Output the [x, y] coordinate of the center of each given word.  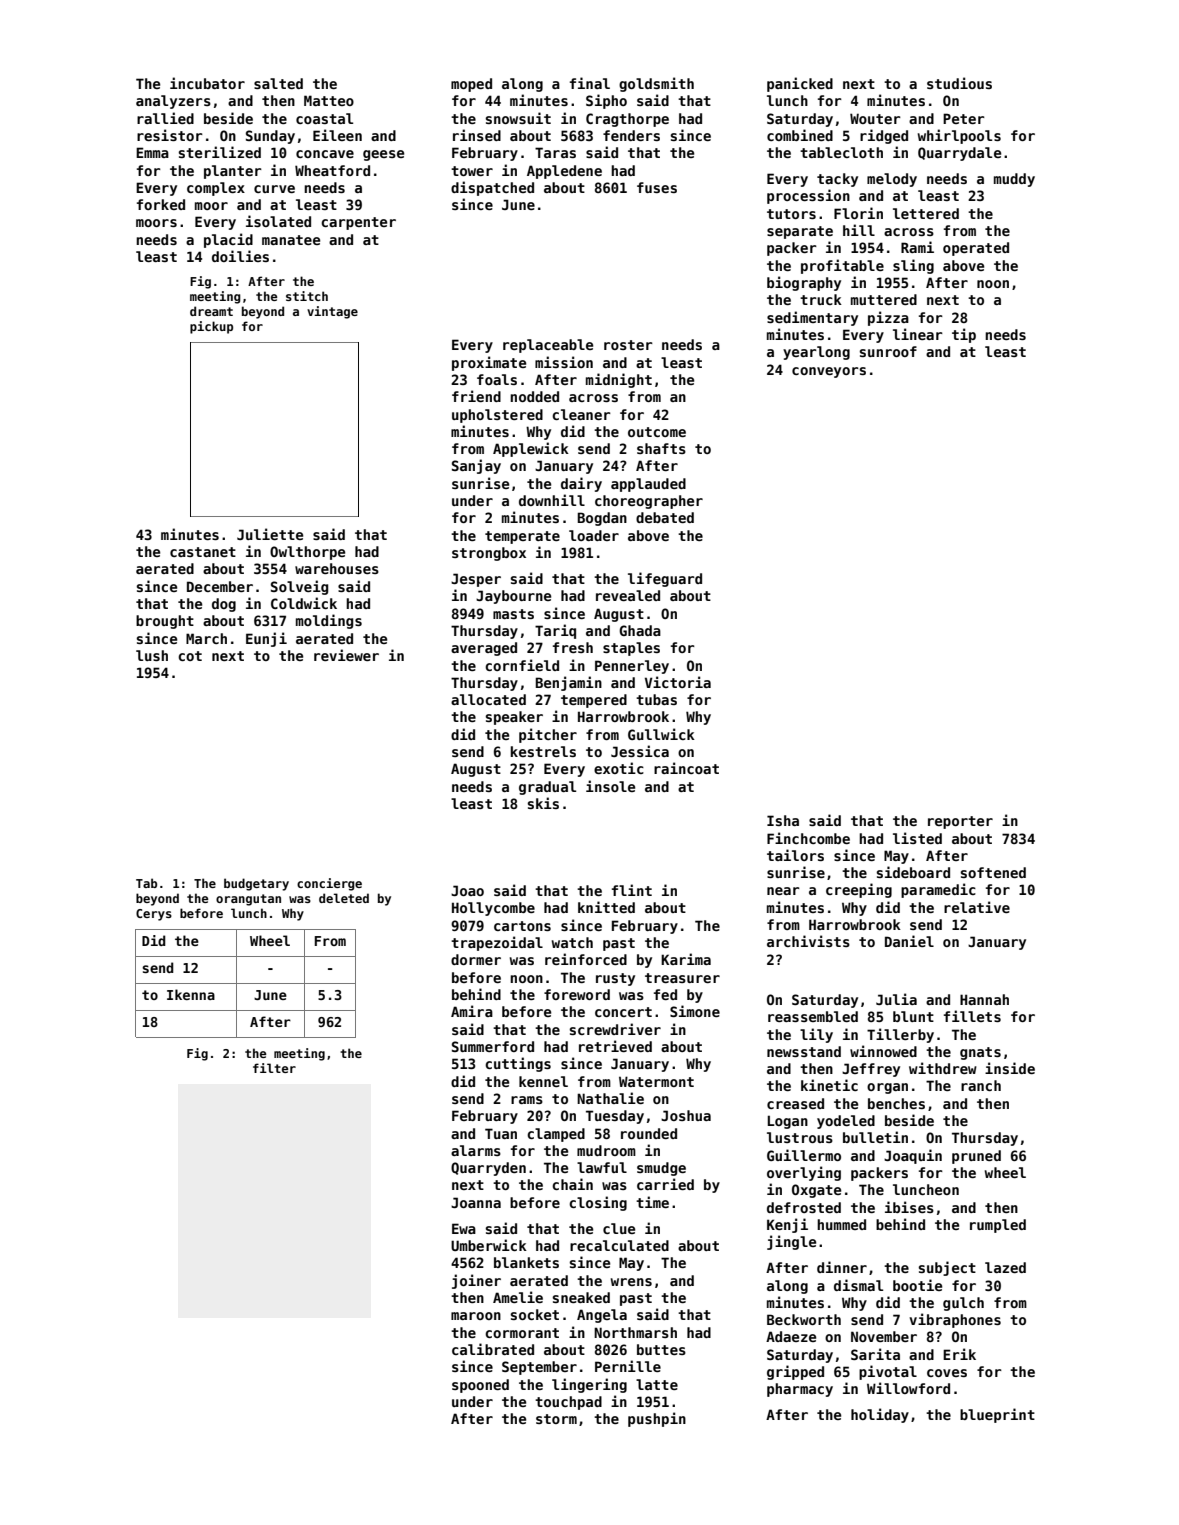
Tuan [501, 1133]
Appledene [564, 172]
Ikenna [191, 994]
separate [800, 232]
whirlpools [959, 136]
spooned [480, 1386]
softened [993, 872]
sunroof [888, 351]
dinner [842, 1267]
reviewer [346, 655]
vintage [332, 312]
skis [543, 803]
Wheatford [332, 170]
